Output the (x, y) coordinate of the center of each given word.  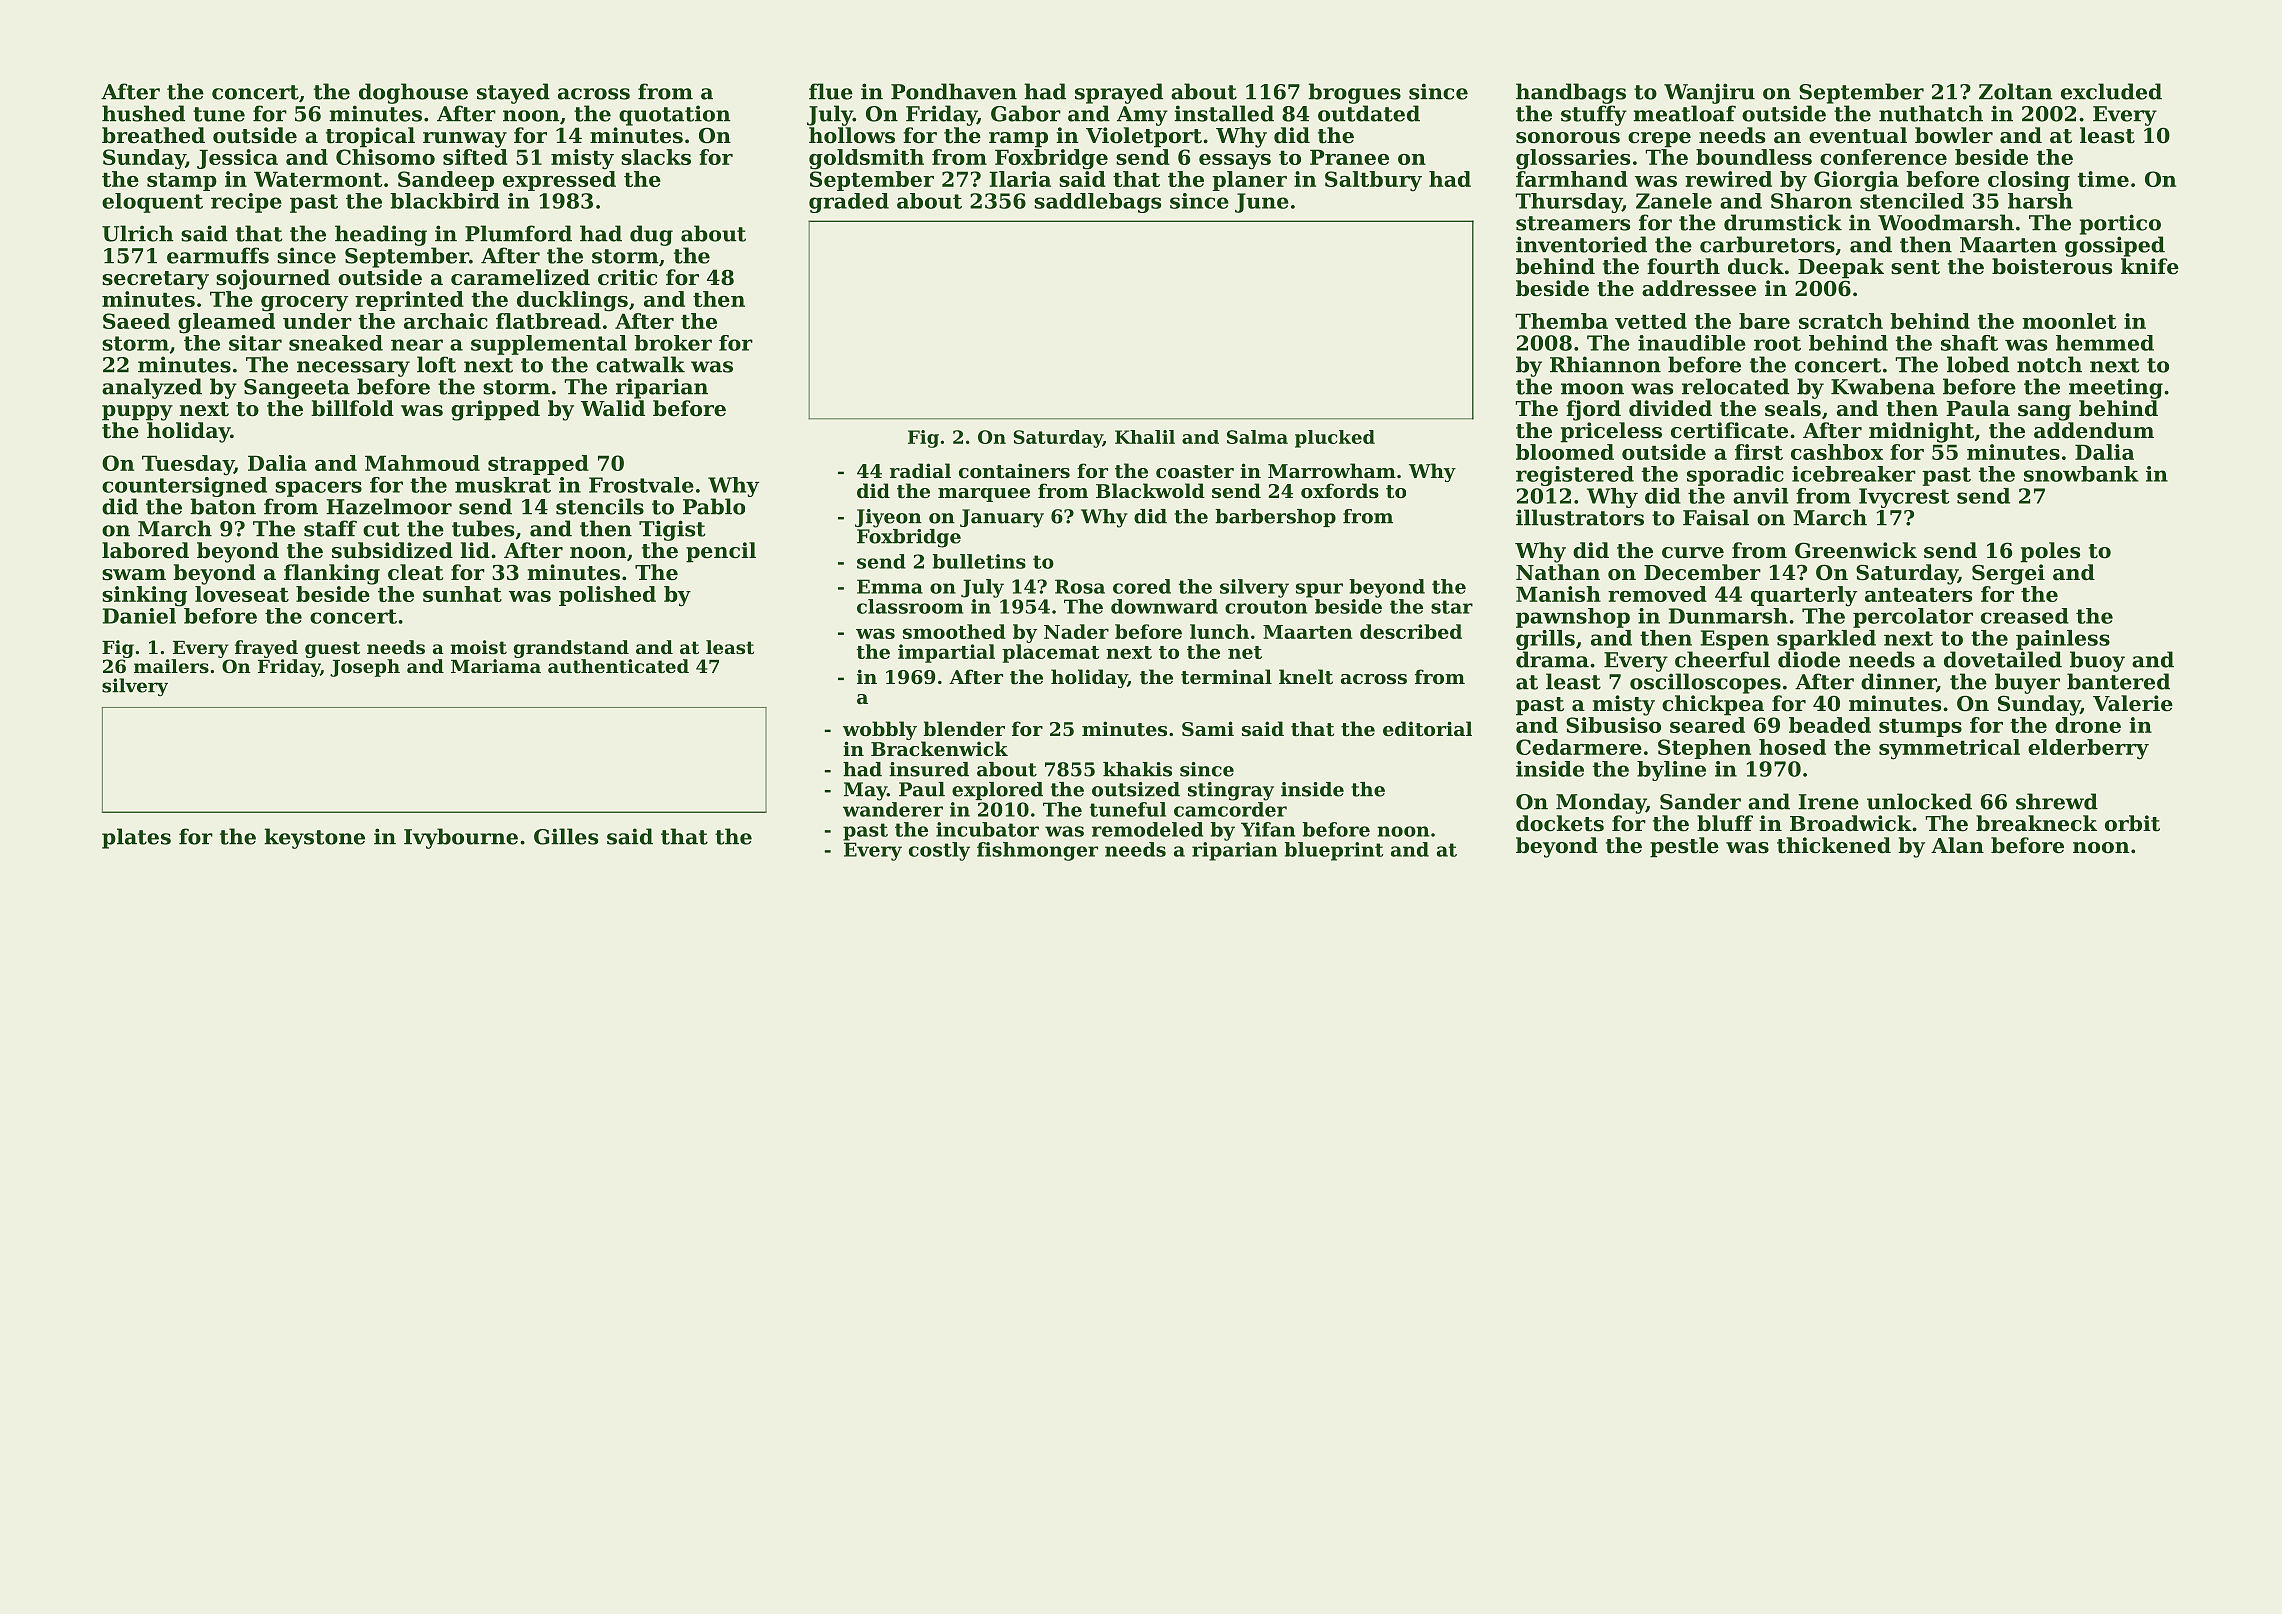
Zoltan (2016, 91)
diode (1809, 659)
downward (1164, 606)
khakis (1137, 769)
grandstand (571, 649)
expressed (559, 181)
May (865, 791)
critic (627, 277)
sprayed (1119, 93)
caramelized (520, 277)
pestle (1684, 847)
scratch (1841, 321)
